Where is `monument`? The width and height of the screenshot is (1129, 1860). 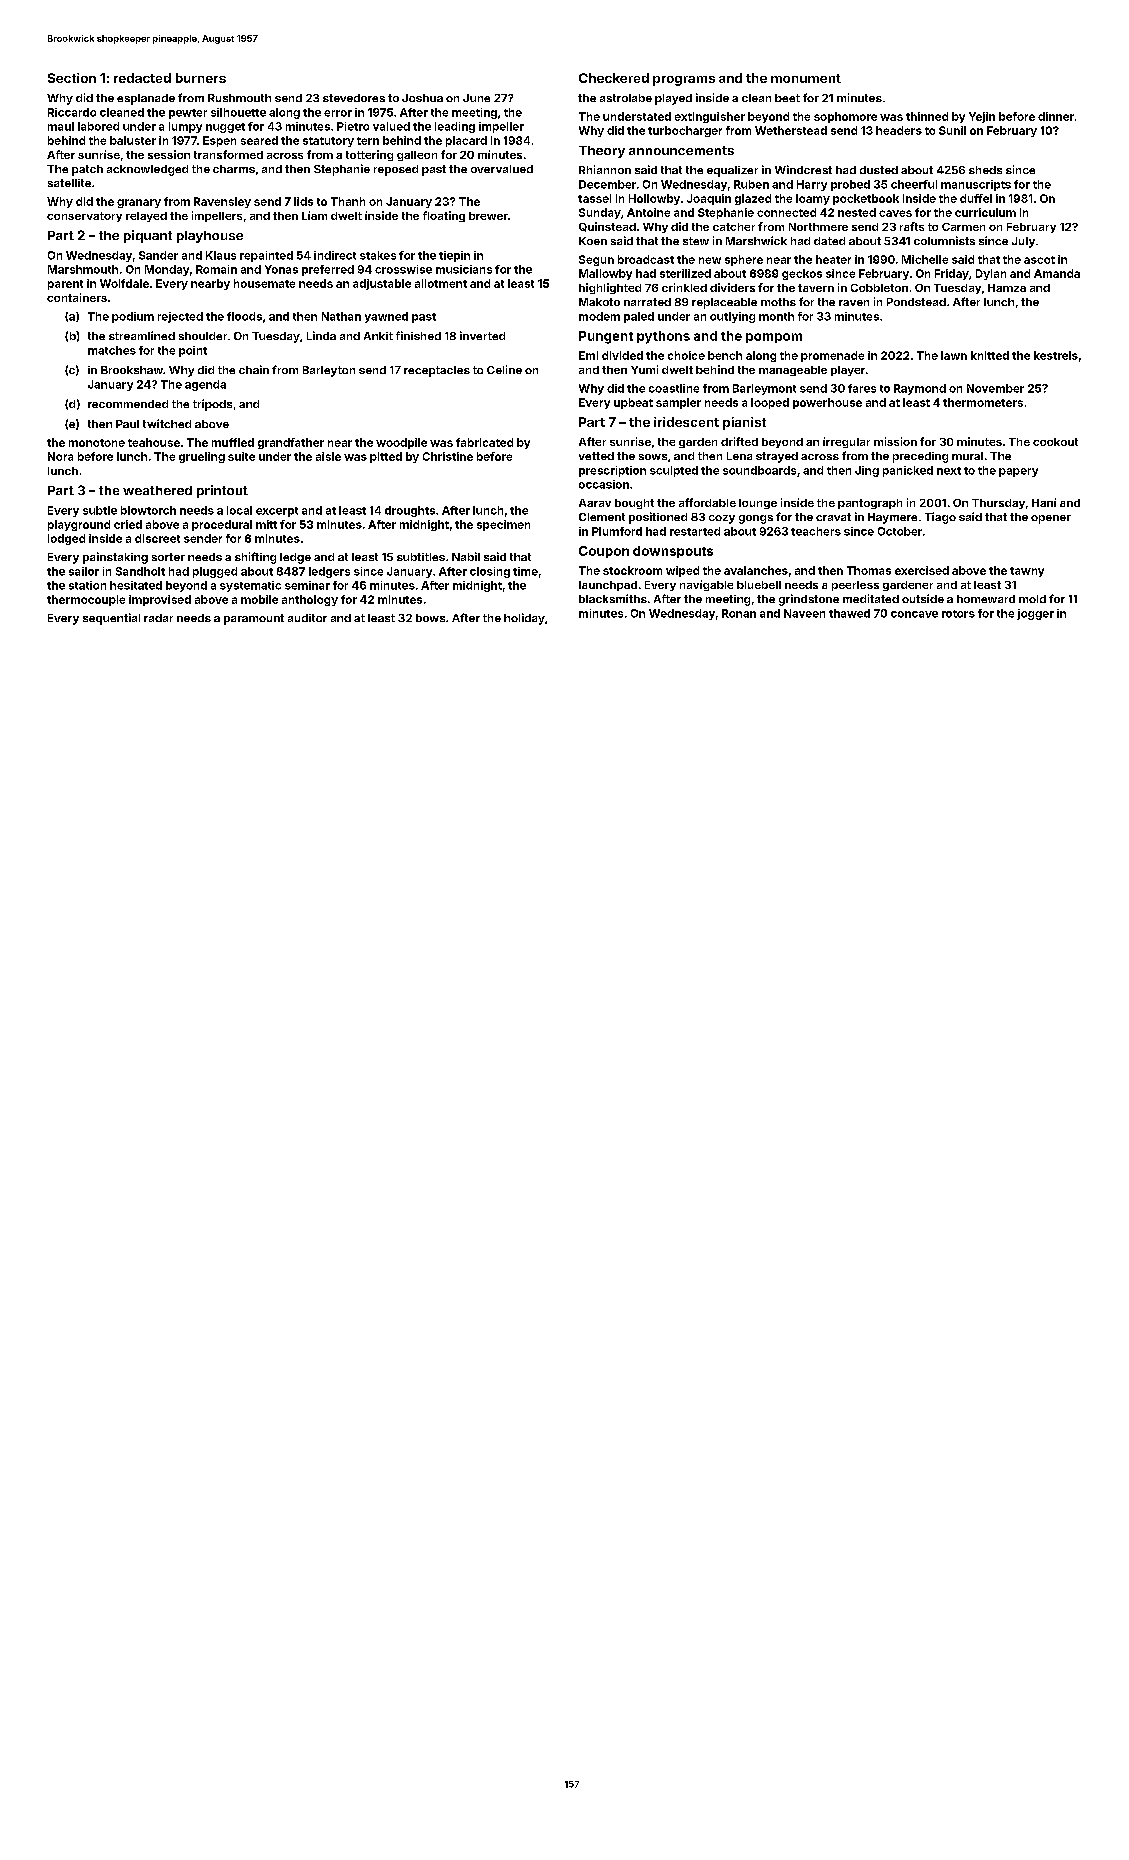 monument is located at coordinates (806, 78).
